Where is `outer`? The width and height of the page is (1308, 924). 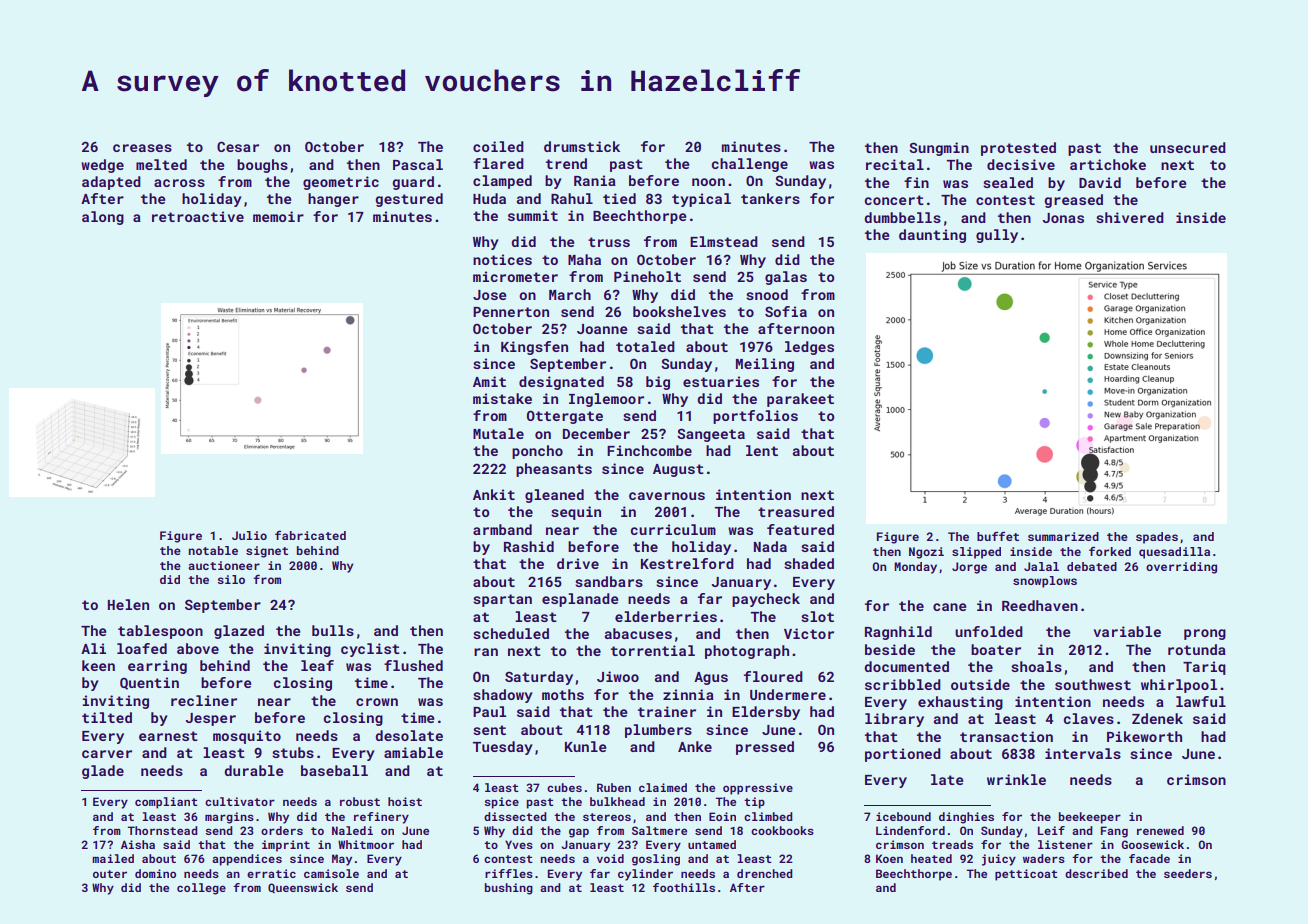
outer is located at coordinates (110, 874).
